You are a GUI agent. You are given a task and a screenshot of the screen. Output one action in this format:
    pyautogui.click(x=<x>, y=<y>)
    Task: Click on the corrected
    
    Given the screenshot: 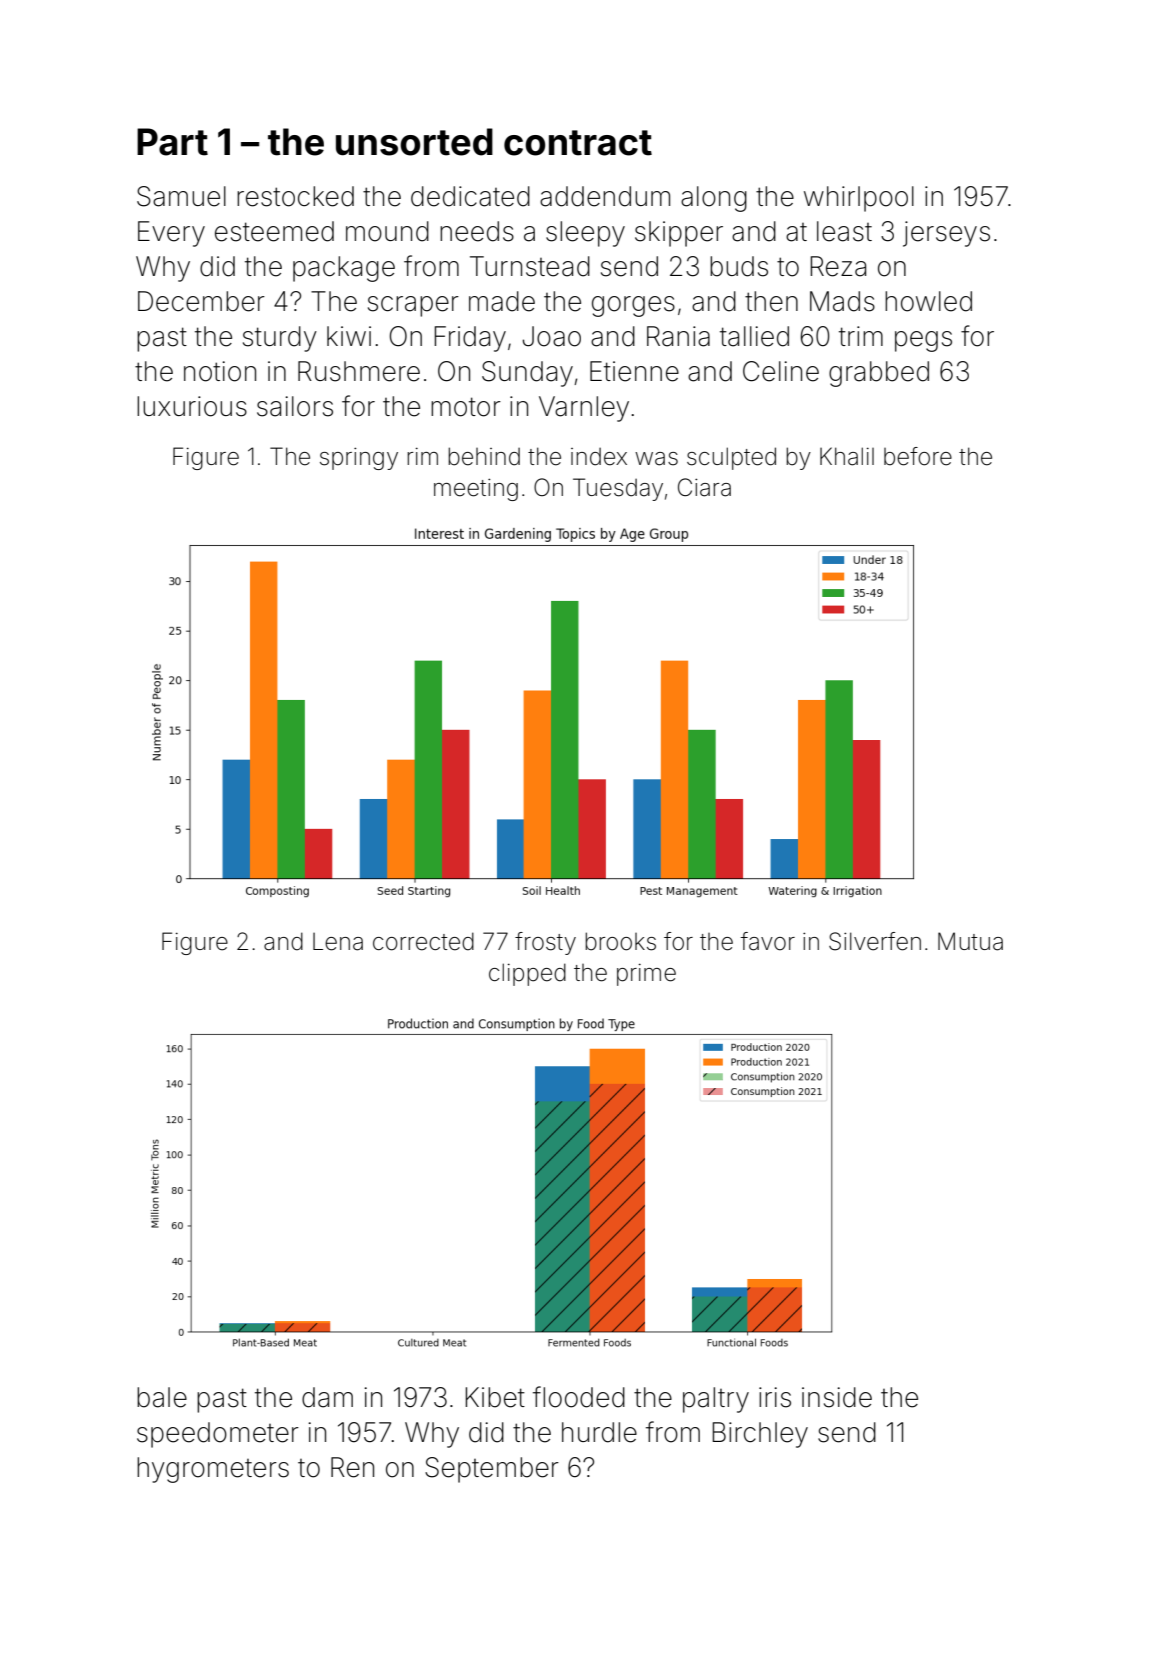 What is the action you would take?
    pyautogui.click(x=423, y=941)
